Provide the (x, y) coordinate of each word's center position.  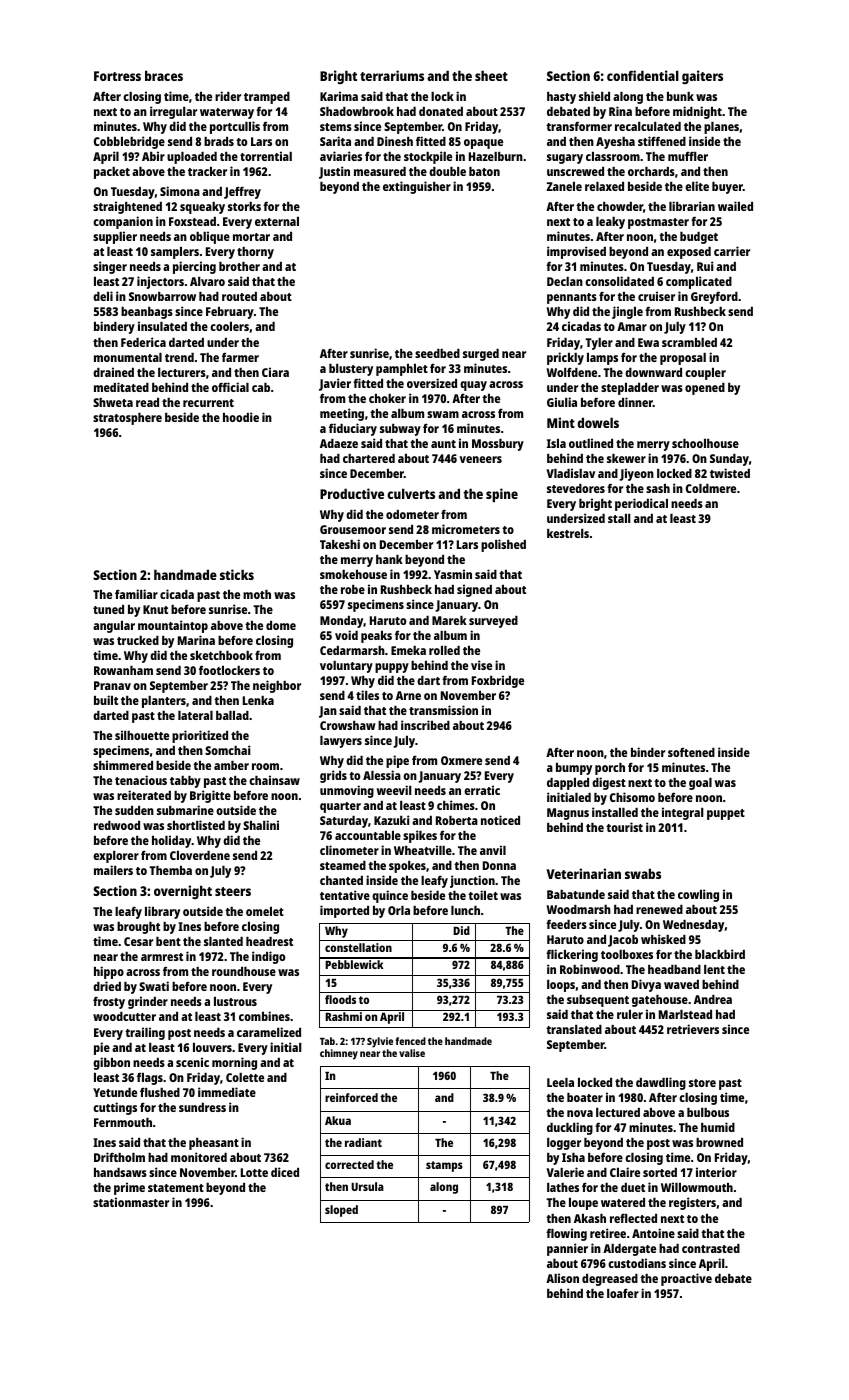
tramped (267, 98)
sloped (341, 1211)
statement (176, 1188)
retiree (608, 1233)
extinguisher (417, 187)
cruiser (656, 296)
